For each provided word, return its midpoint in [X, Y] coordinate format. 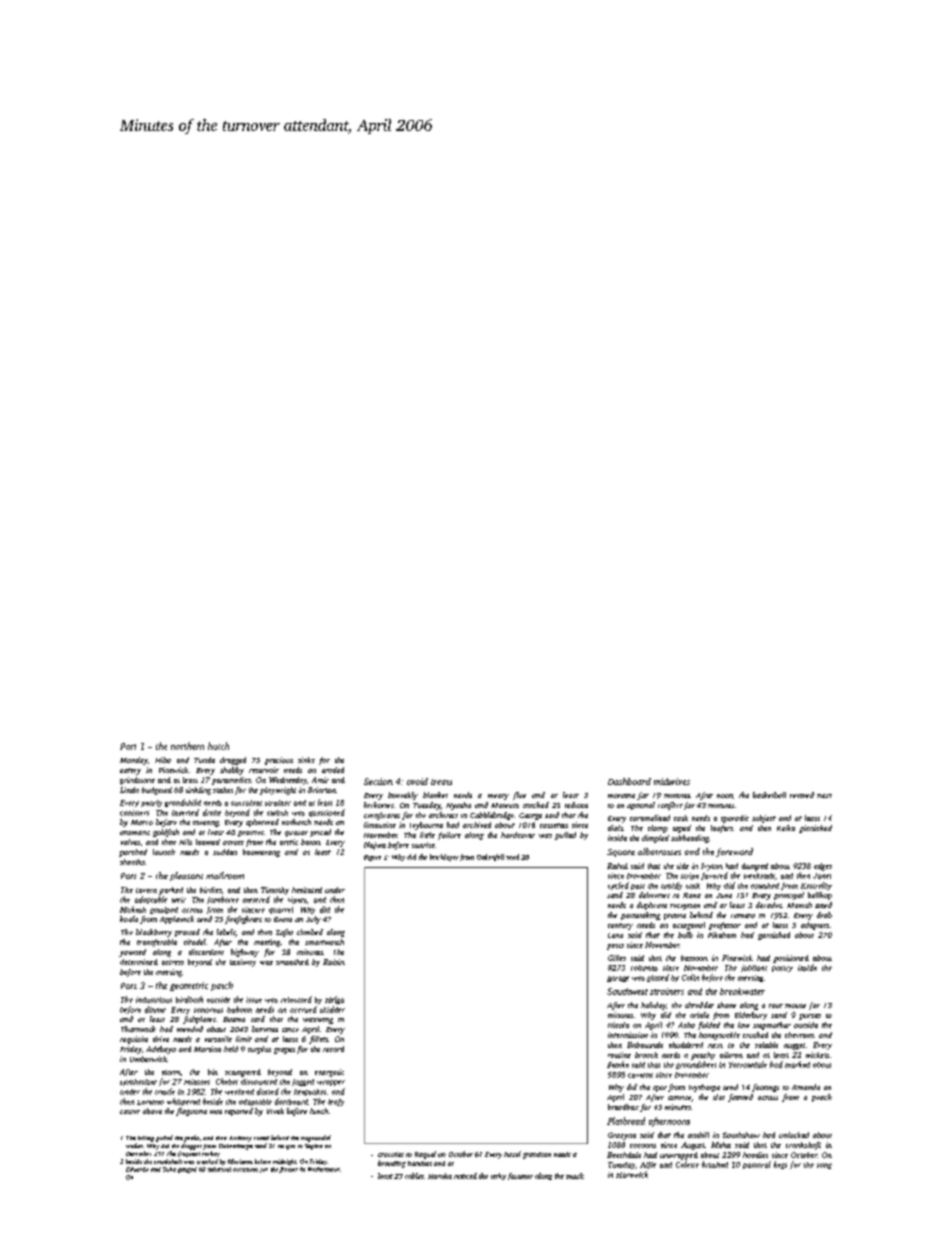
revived [802, 795]
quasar [296, 834]
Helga [334, 1000]
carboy [211, 1154]
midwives [672, 781]
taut [776, 1006]
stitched [536, 805]
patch [222, 986]
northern [187, 746]
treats [441, 782]
